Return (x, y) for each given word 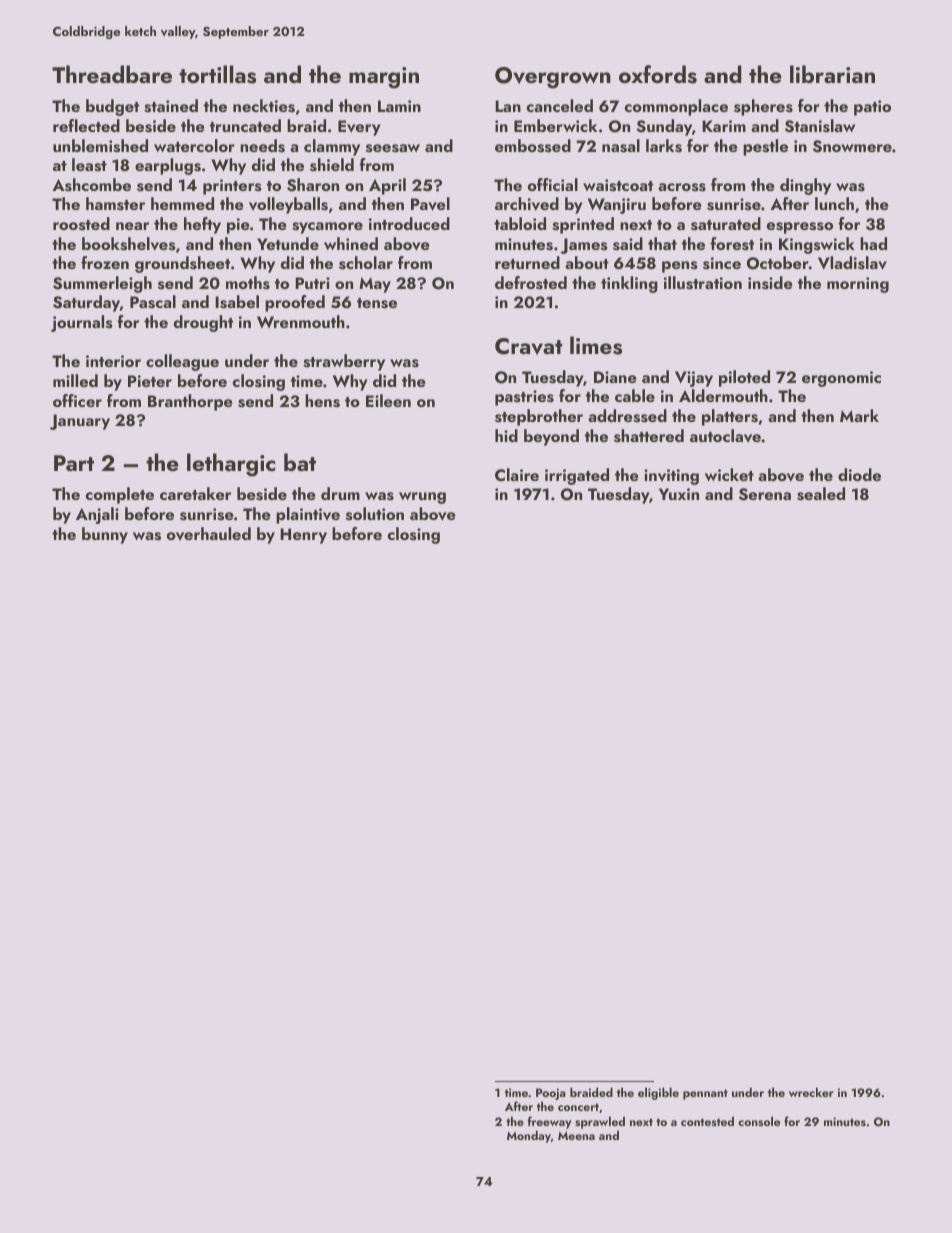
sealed (821, 494)
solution (375, 514)
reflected (86, 125)
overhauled (209, 533)
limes (596, 345)
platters (730, 417)
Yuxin (679, 494)
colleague (182, 362)
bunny (105, 535)
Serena (765, 494)
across (682, 187)
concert (578, 1107)
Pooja (551, 1095)
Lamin (399, 106)
